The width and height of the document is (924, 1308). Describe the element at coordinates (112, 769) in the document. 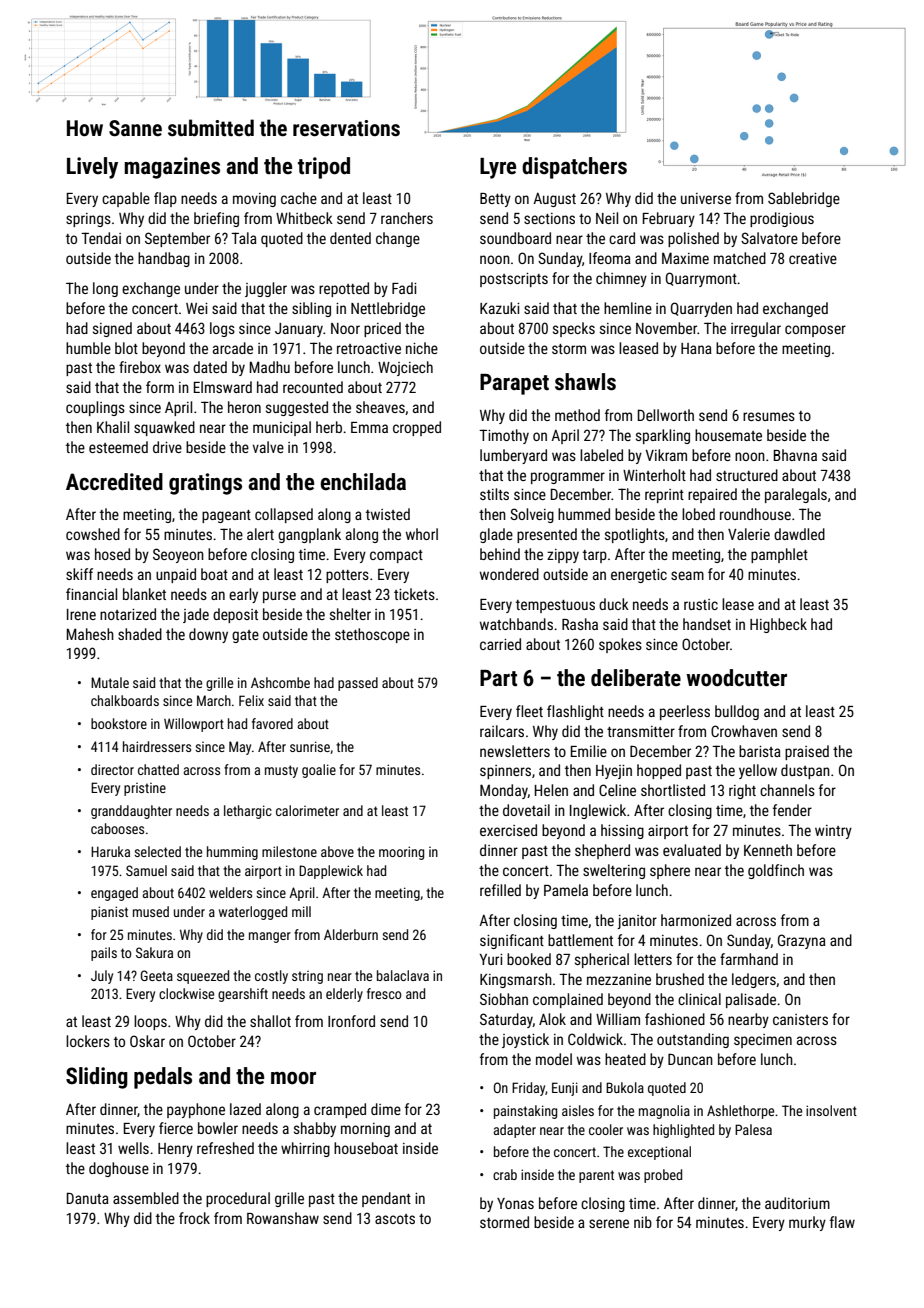

I see `director` at that location.
